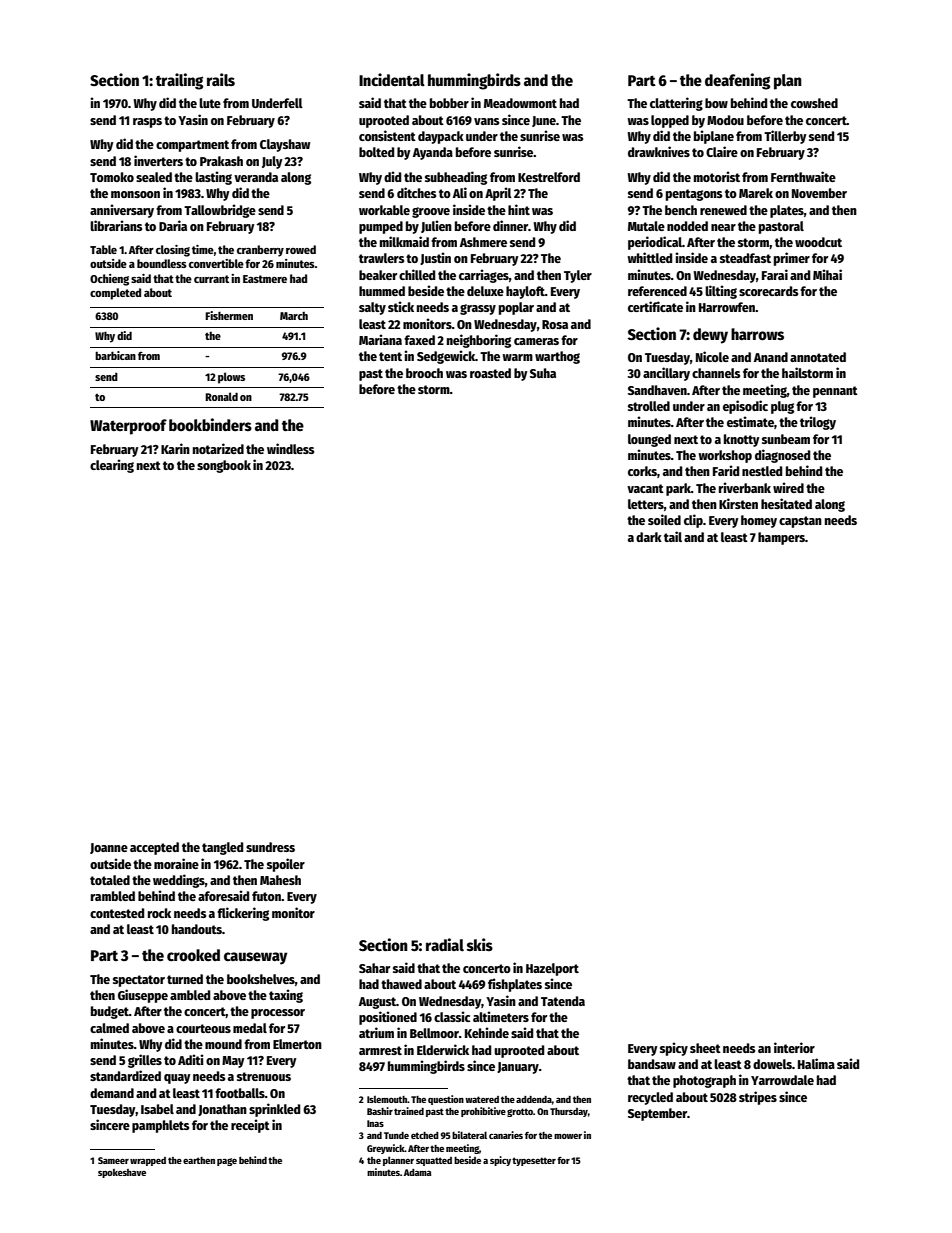 The width and height of the screenshot is (952, 1233). Describe the element at coordinates (649, 537) in the screenshot. I see `dark` at that location.
